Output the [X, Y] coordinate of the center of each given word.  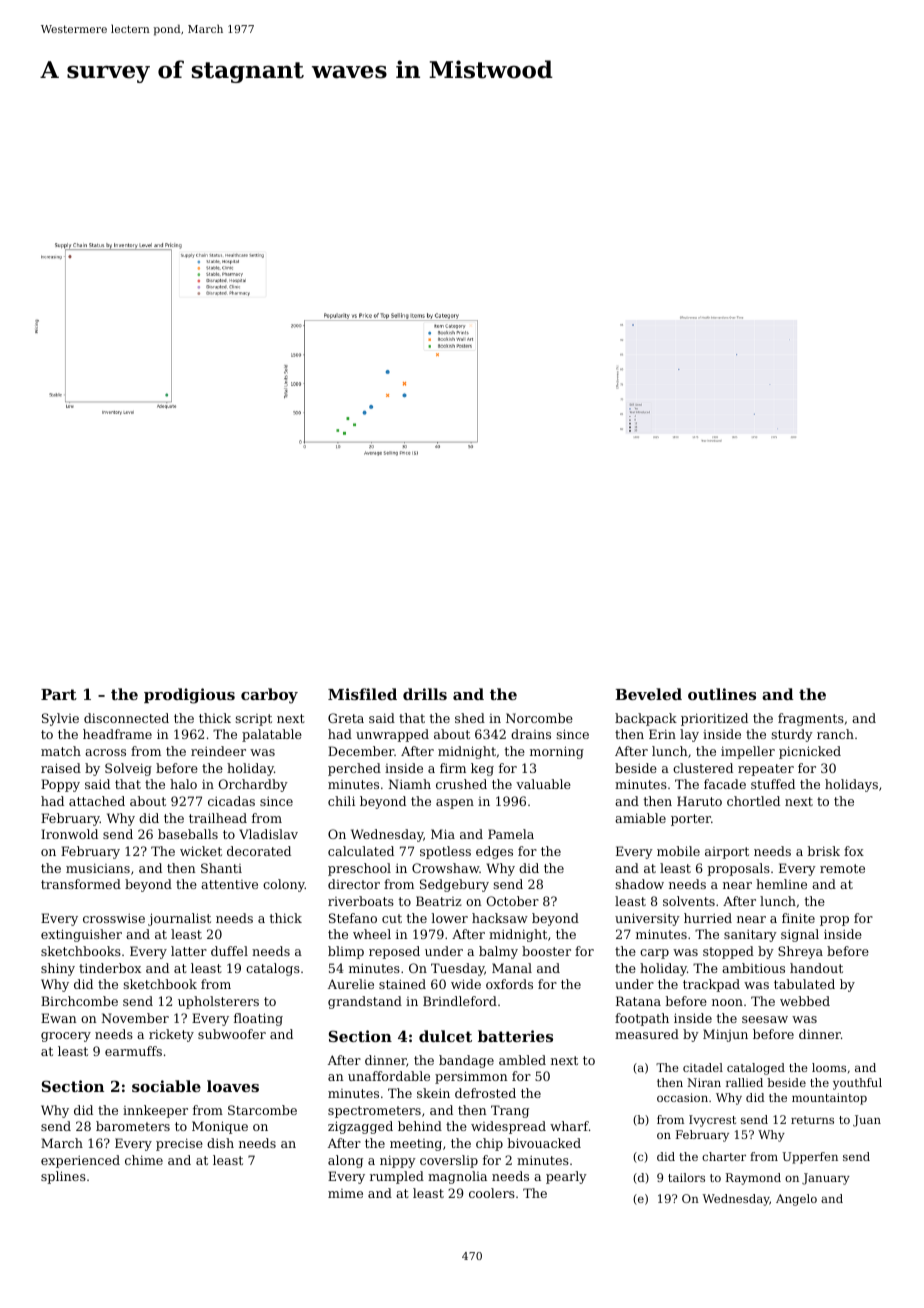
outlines [722, 694]
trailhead [218, 818]
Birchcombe [79, 1001]
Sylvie [60, 719]
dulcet [445, 1036]
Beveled [648, 694]
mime [345, 1193]
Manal [512, 968]
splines [63, 1177]
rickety [171, 1035]
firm [453, 768]
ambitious [753, 968]
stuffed [773, 784]
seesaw [765, 1019]
